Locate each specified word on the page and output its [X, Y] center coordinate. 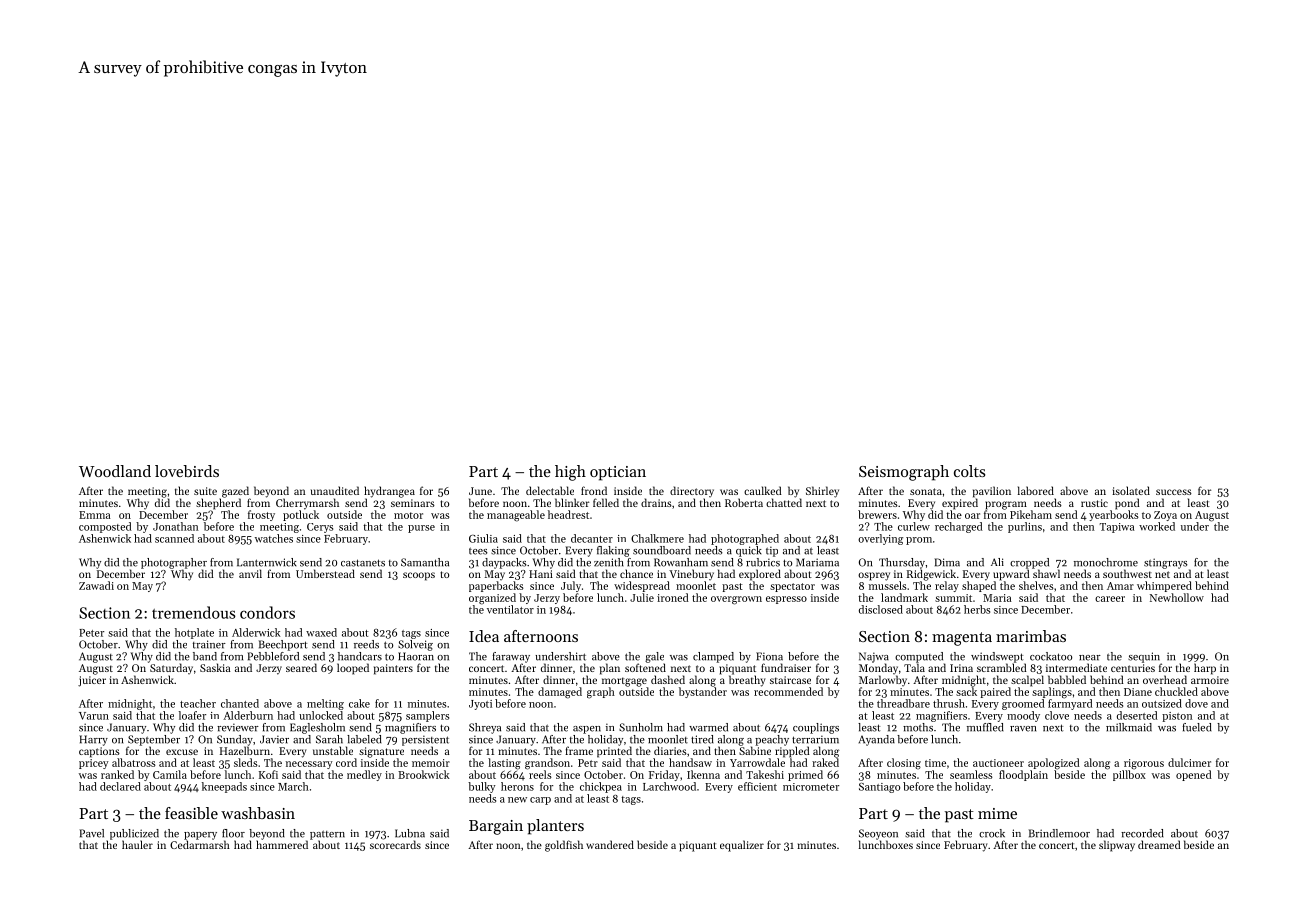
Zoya [1165, 516]
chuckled [1176, 691]
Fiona [769, 656]
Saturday [171, 669]
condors [267, 612]
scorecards [395, 844]
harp [1205, 669]
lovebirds [187, 471]
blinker [572, 502]
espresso [786, 600]
